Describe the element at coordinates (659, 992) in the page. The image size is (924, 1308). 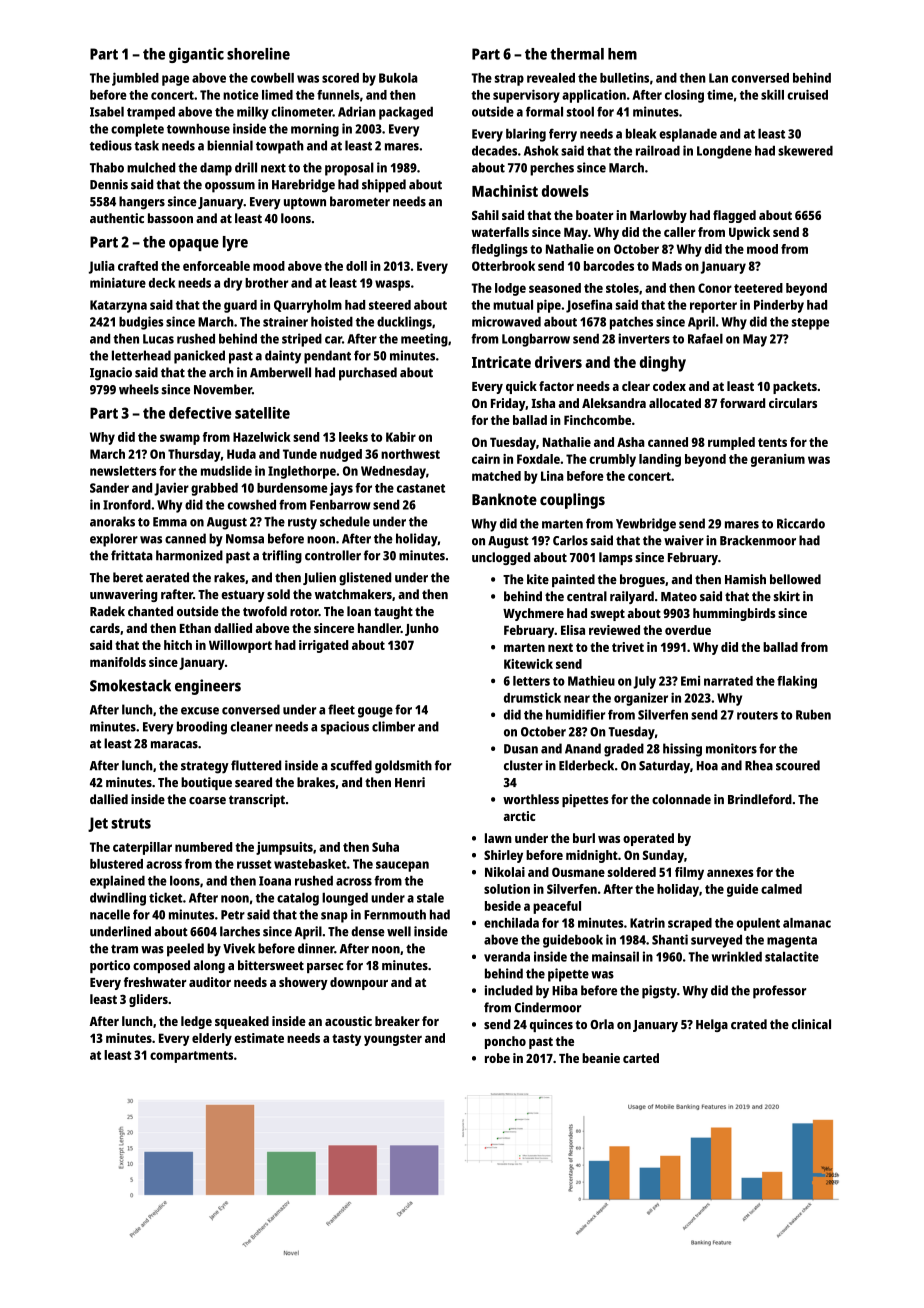
I see `pigsty` at that location.
